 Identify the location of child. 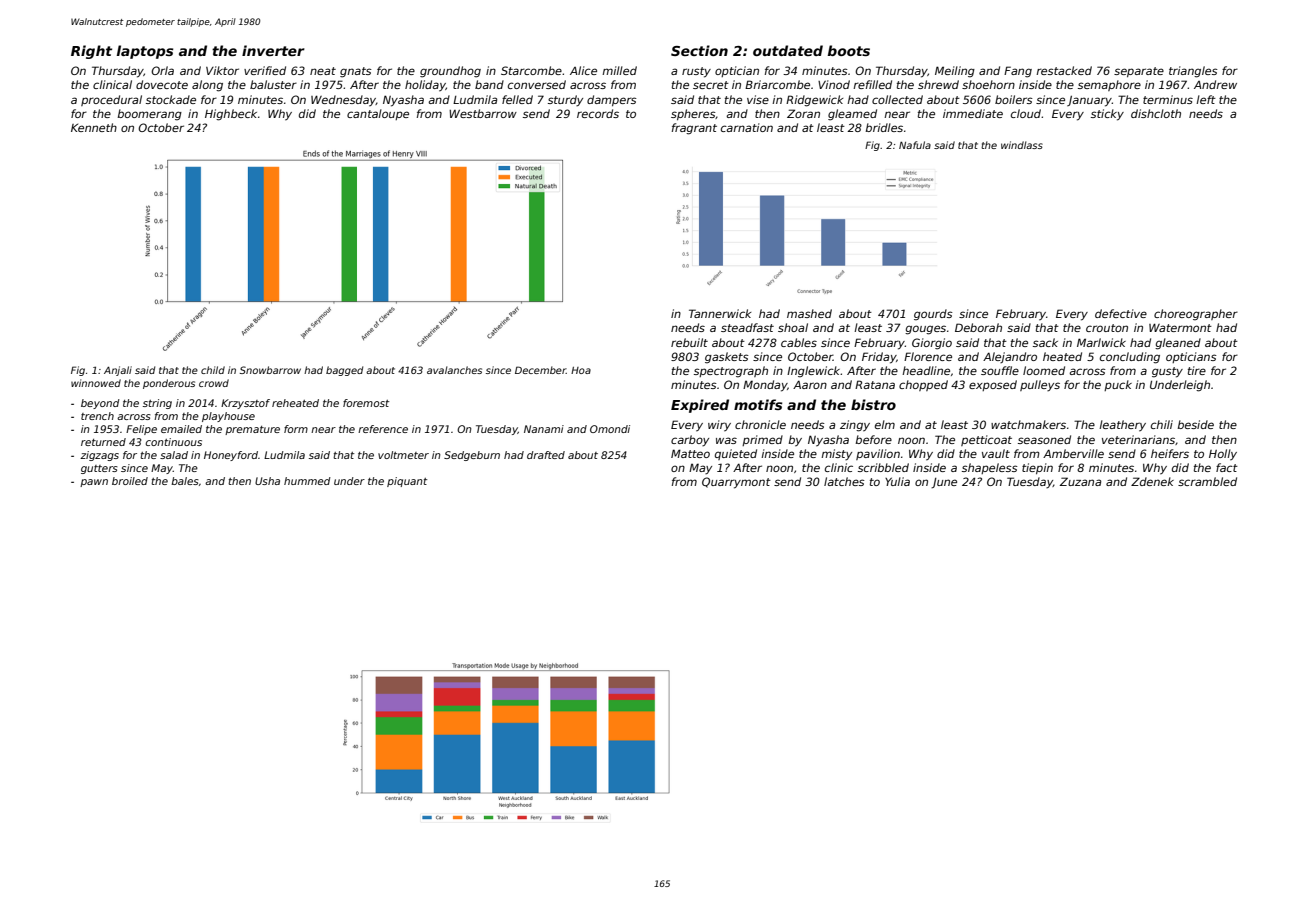
(213, 370).
